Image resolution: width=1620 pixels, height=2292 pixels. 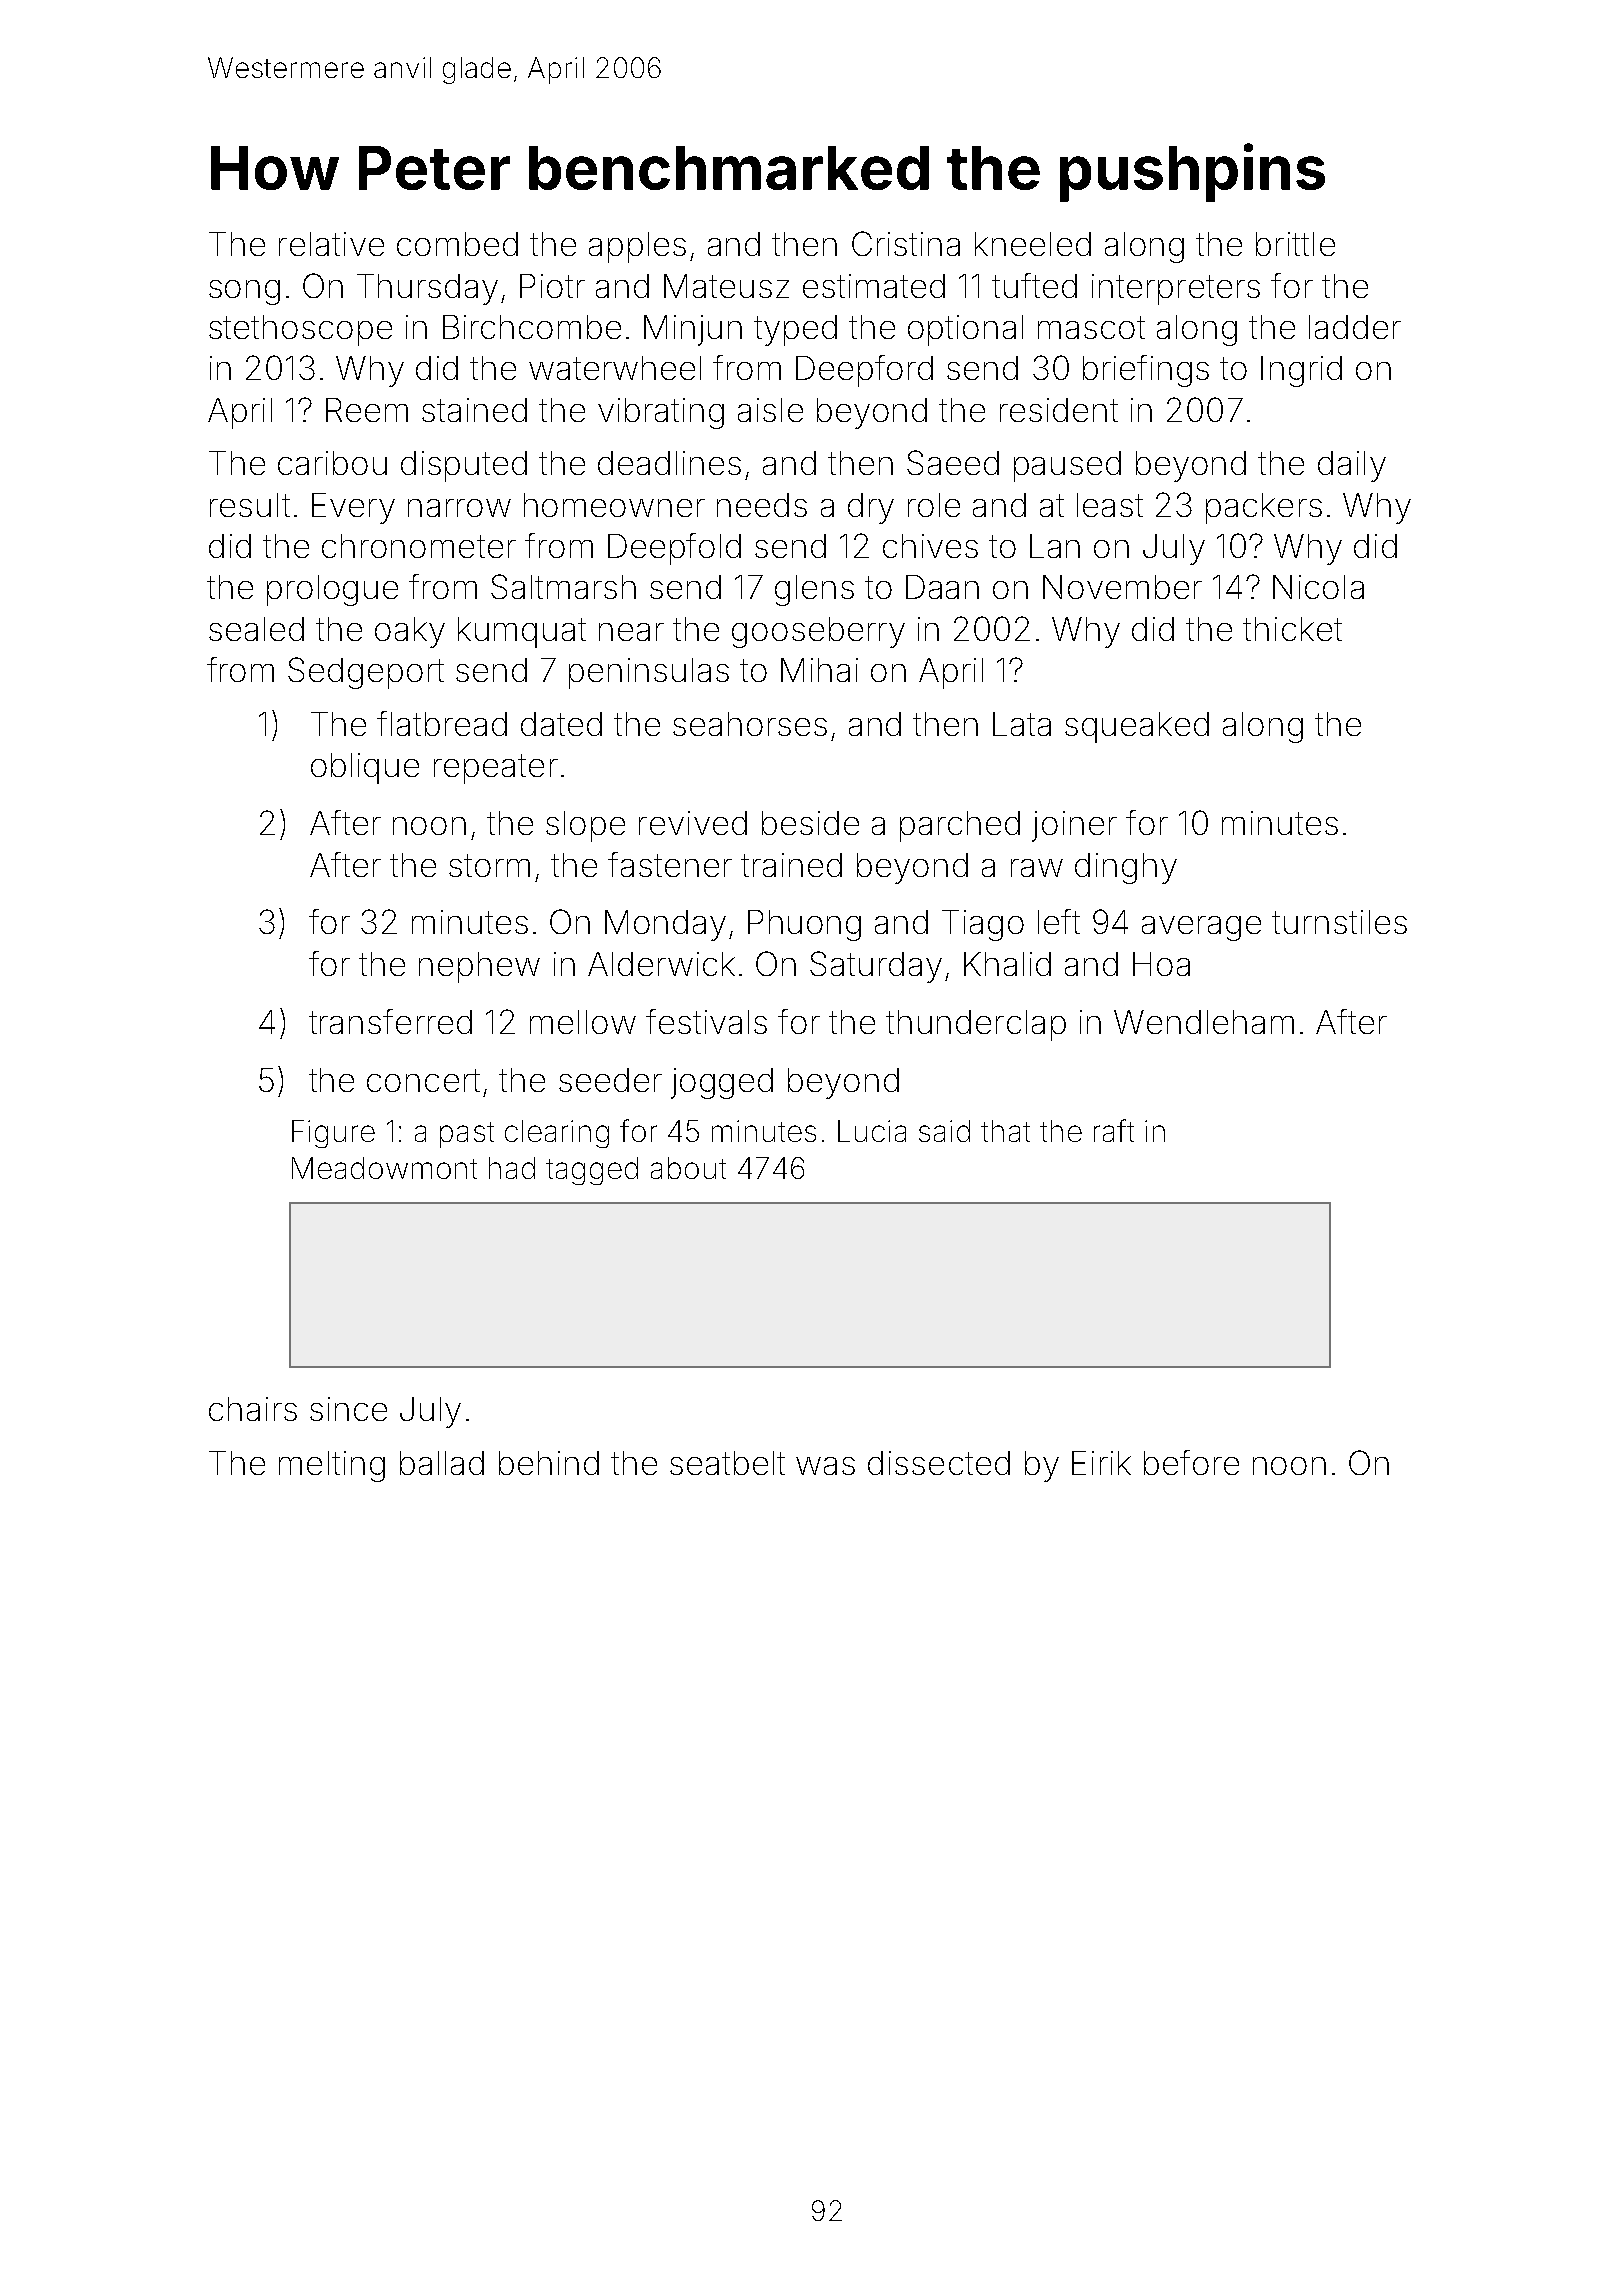 I want to click on transferred, so click(x=390, y=1021).
